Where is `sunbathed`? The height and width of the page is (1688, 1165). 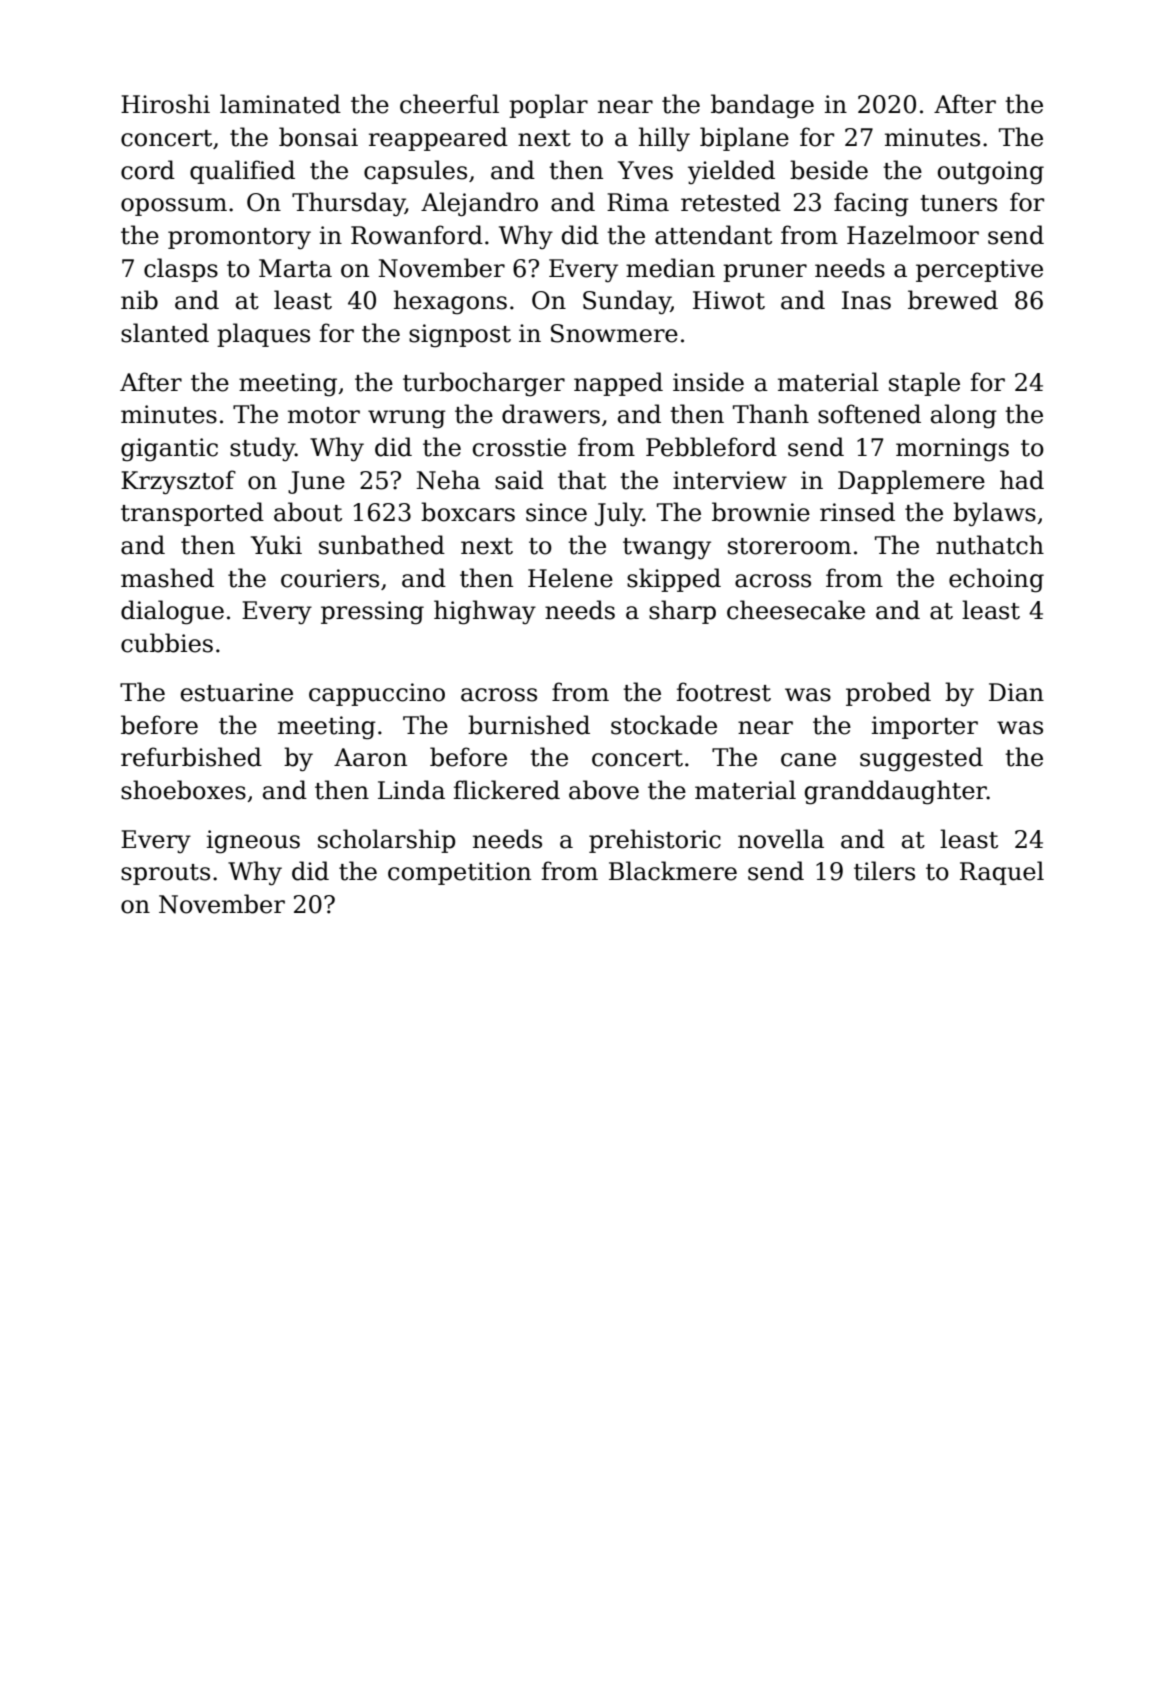
sunbathed is located at coordinates (382, 545).
